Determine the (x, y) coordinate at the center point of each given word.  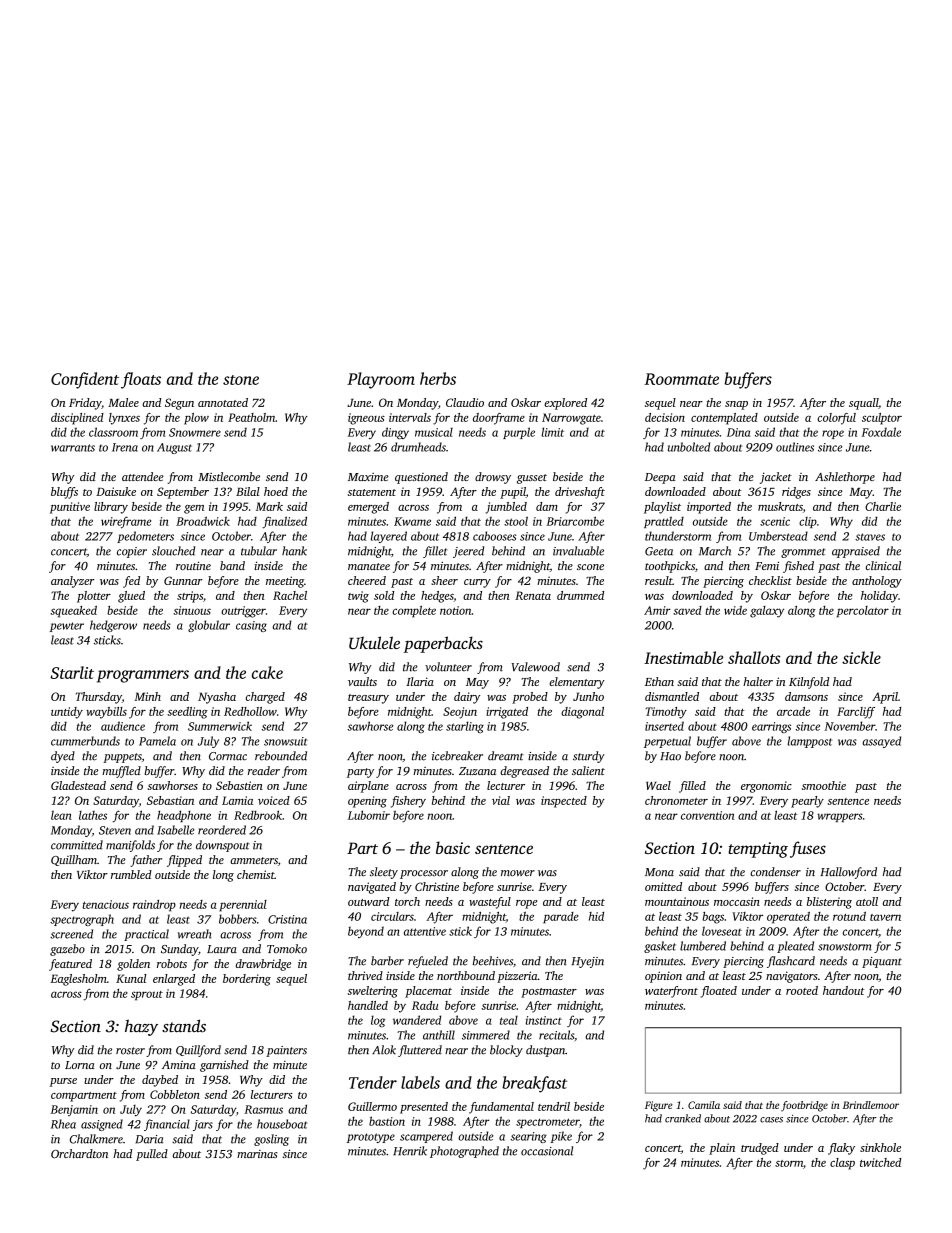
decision (665, 417)
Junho (588, 696)
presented (424, 1108)
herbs (438, 378)
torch (407, 901)
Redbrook (258, 815)
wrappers (840, 817)
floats (141, 380)
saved (687, 610)
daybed (160, 1081)
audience (123, 726)
